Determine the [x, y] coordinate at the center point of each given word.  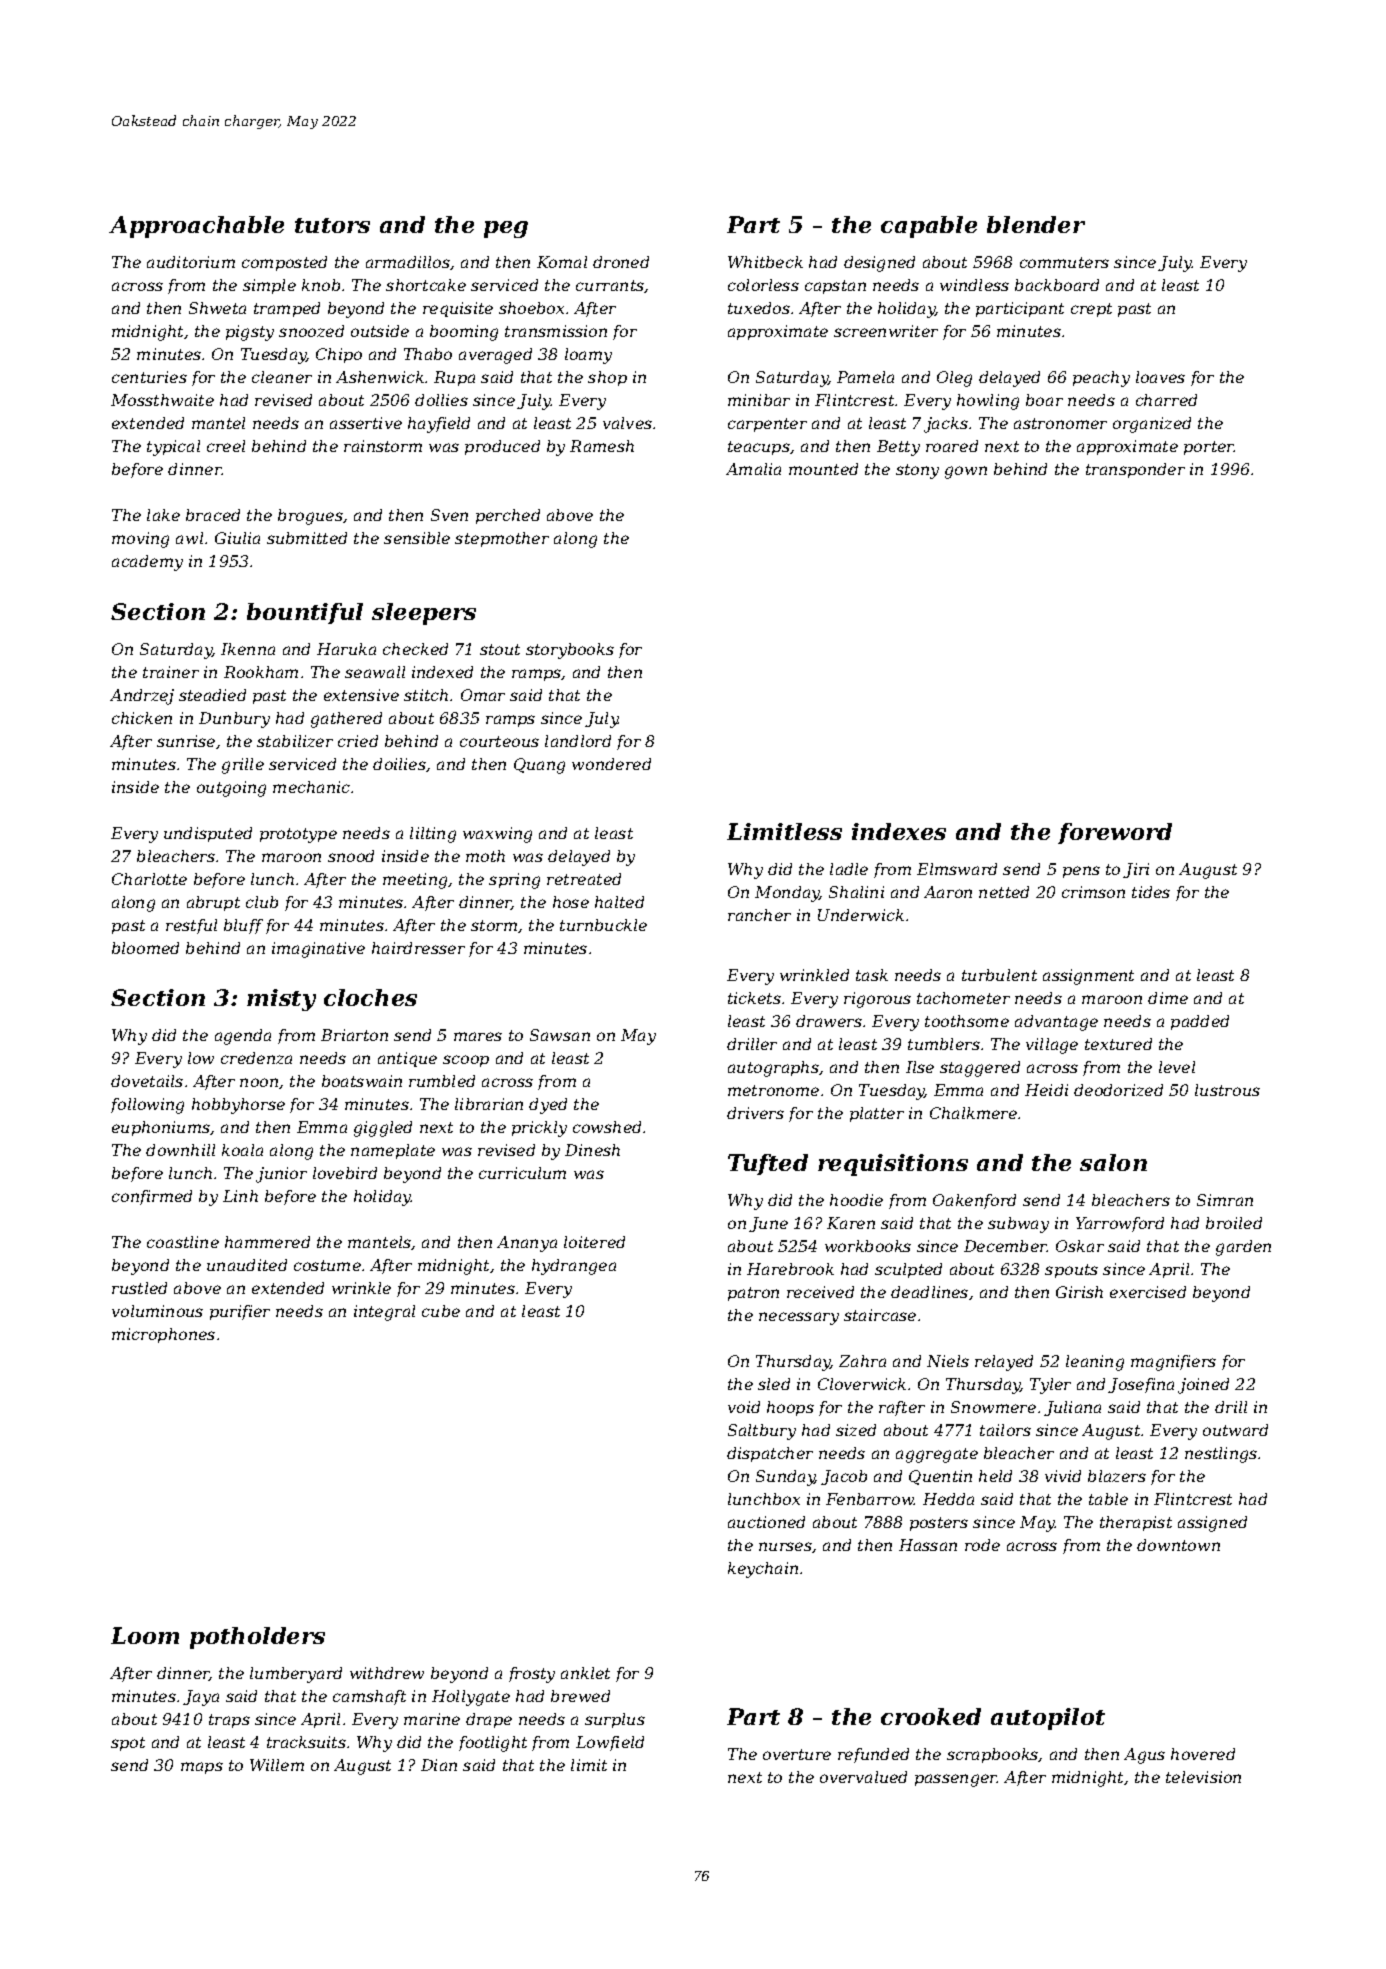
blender [1036, 224]
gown [966, 472]
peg [506, 229]
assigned [1212, 1524]
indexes [899, 831]
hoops [790, 1408]
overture [797, 1754]
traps [229, 1721]
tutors [332, 225]
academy [147, 563]
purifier [240, 1312]
